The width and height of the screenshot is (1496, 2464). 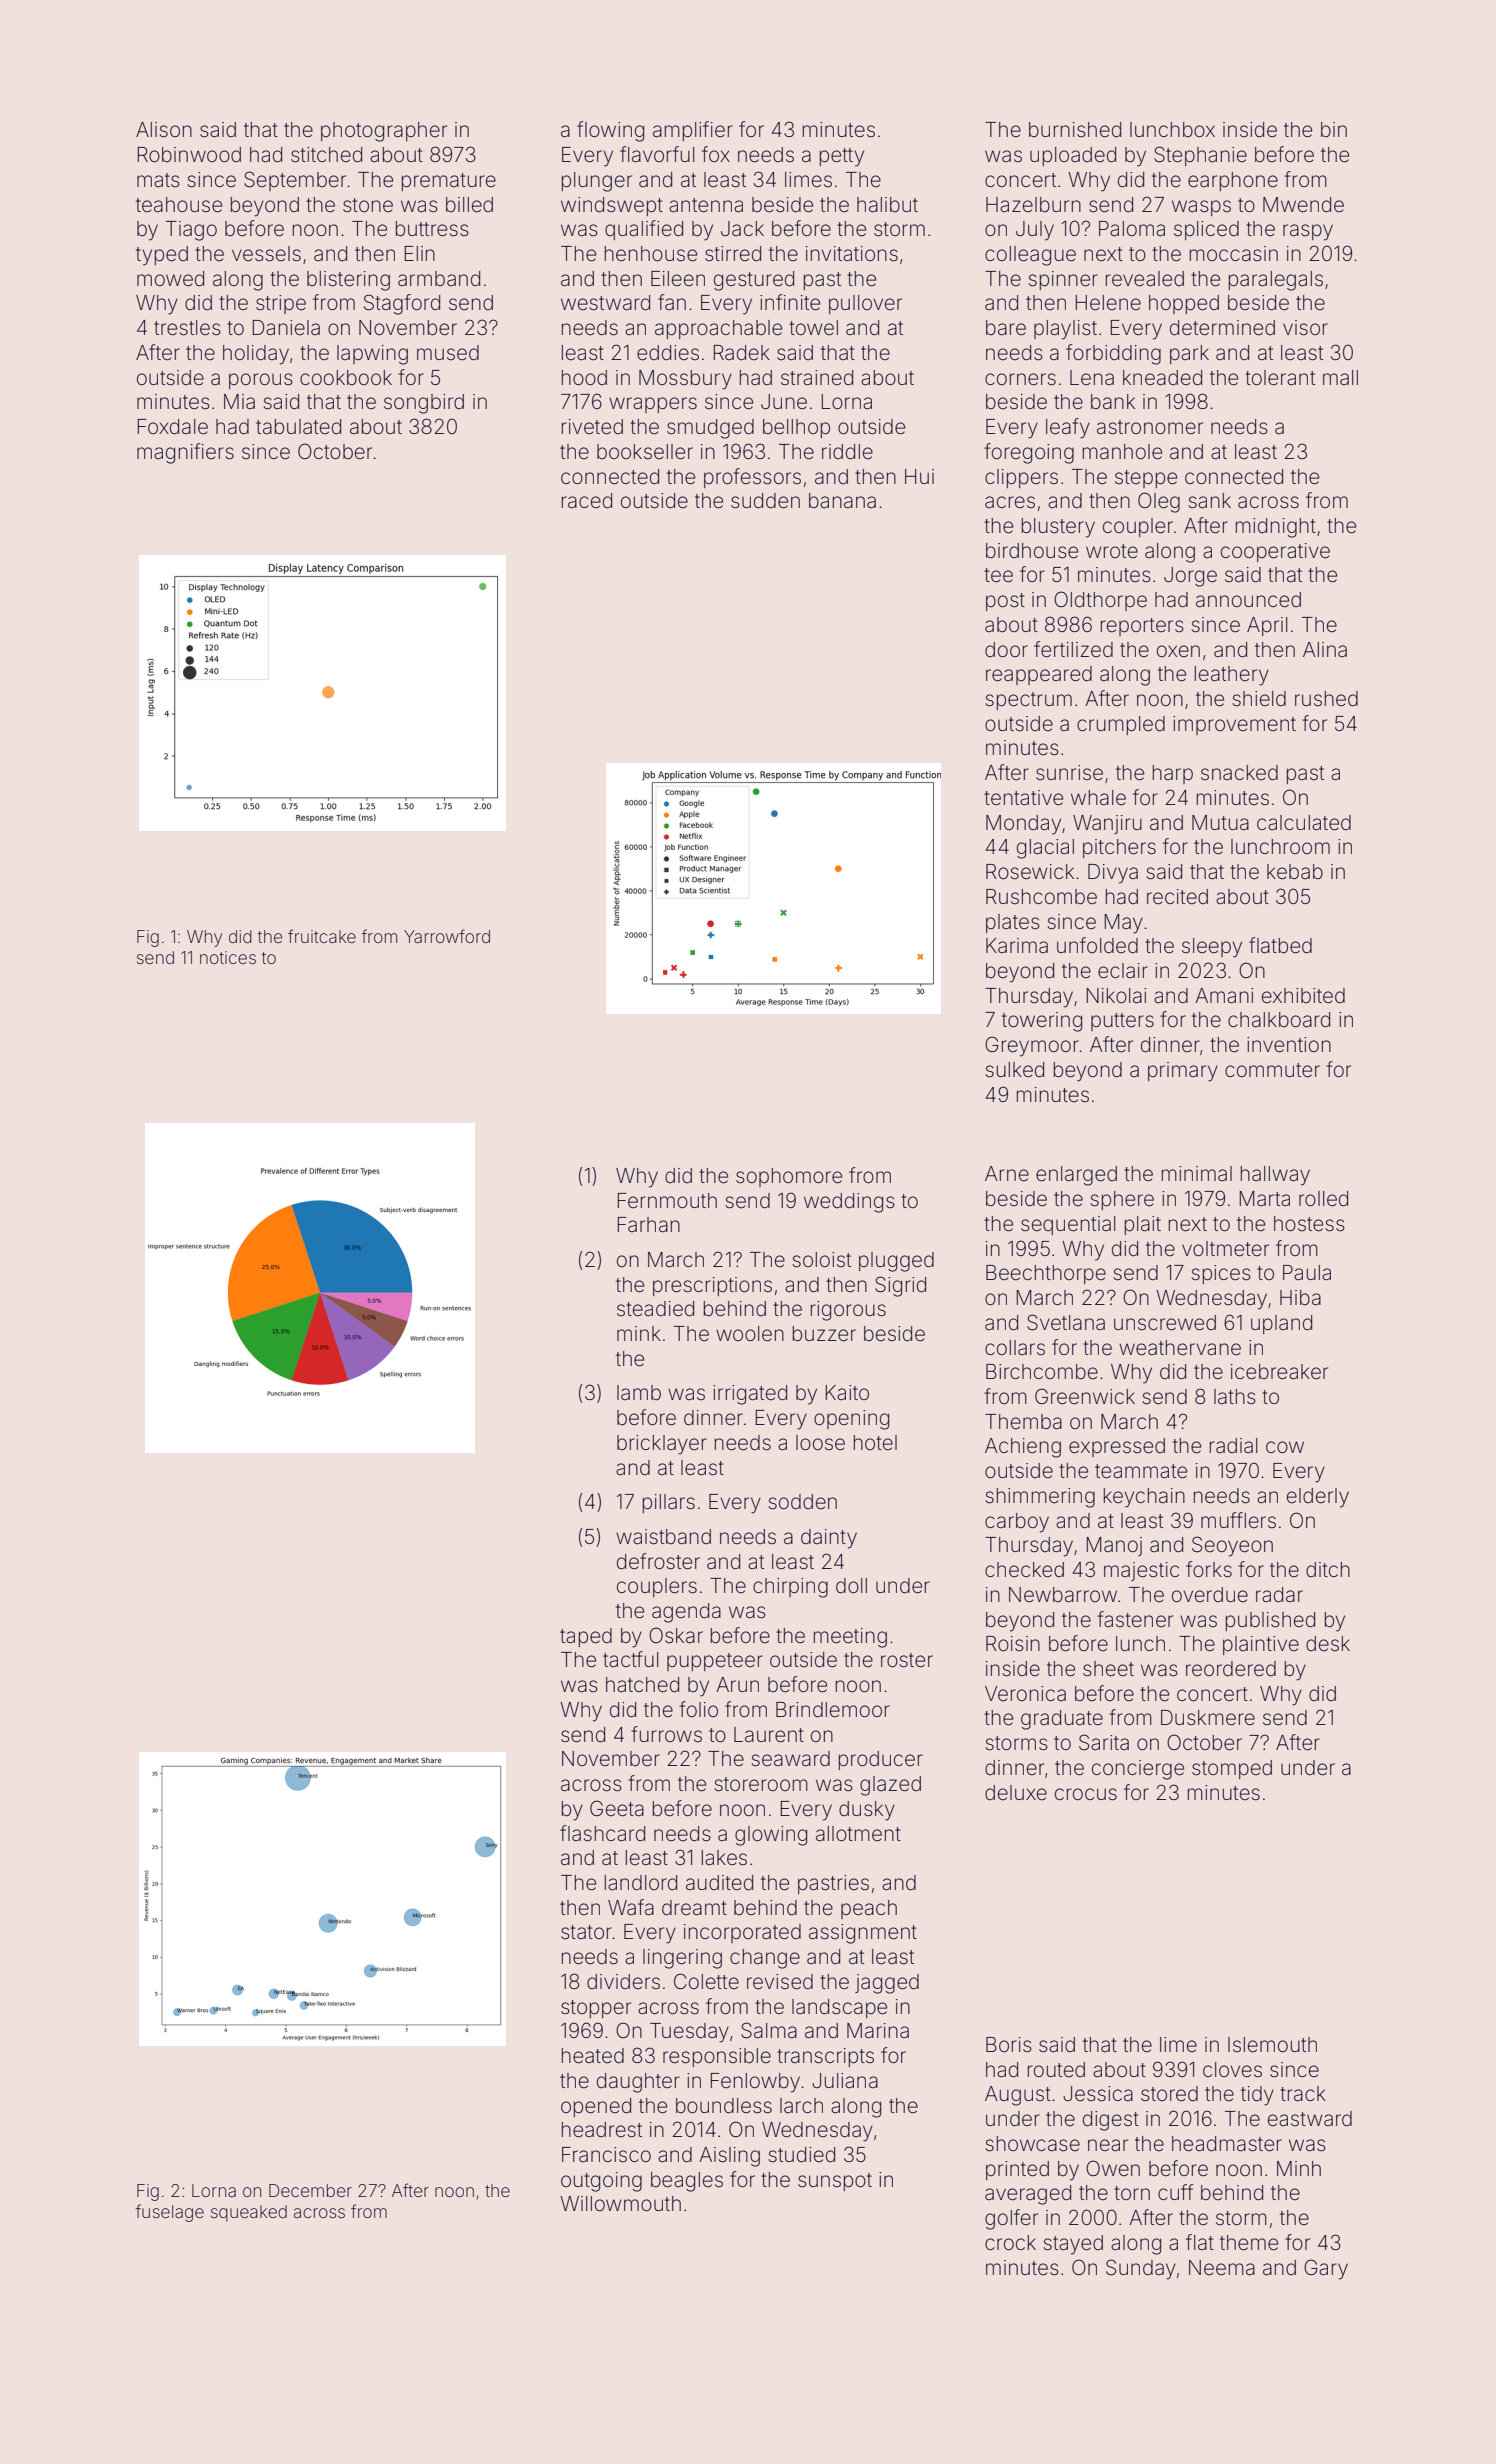 What do you see at coordinates (1142, 627) in the screenshot?
I see `reporters` at bounding box center [1142, 627].
